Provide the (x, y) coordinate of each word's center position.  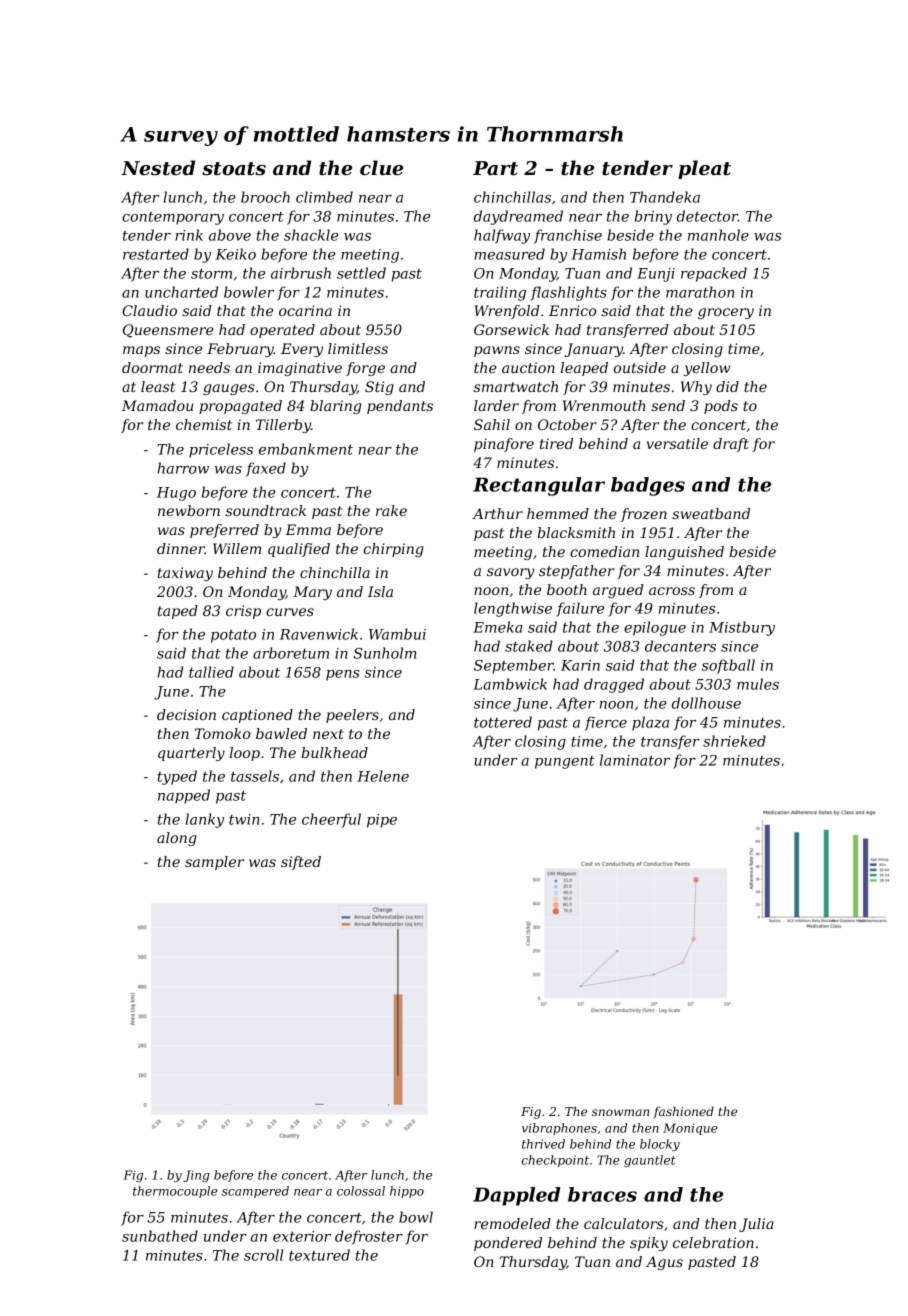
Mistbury (742, 628)
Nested (158, 168)
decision (186, 714)
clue (381, 167)
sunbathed (160, 1236)
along (177, 839)
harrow (183, 468)
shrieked (734, 741)
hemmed (558, 513)
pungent (565, 762)
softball (728, 666)
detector (707, 216)
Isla (380, 591)
